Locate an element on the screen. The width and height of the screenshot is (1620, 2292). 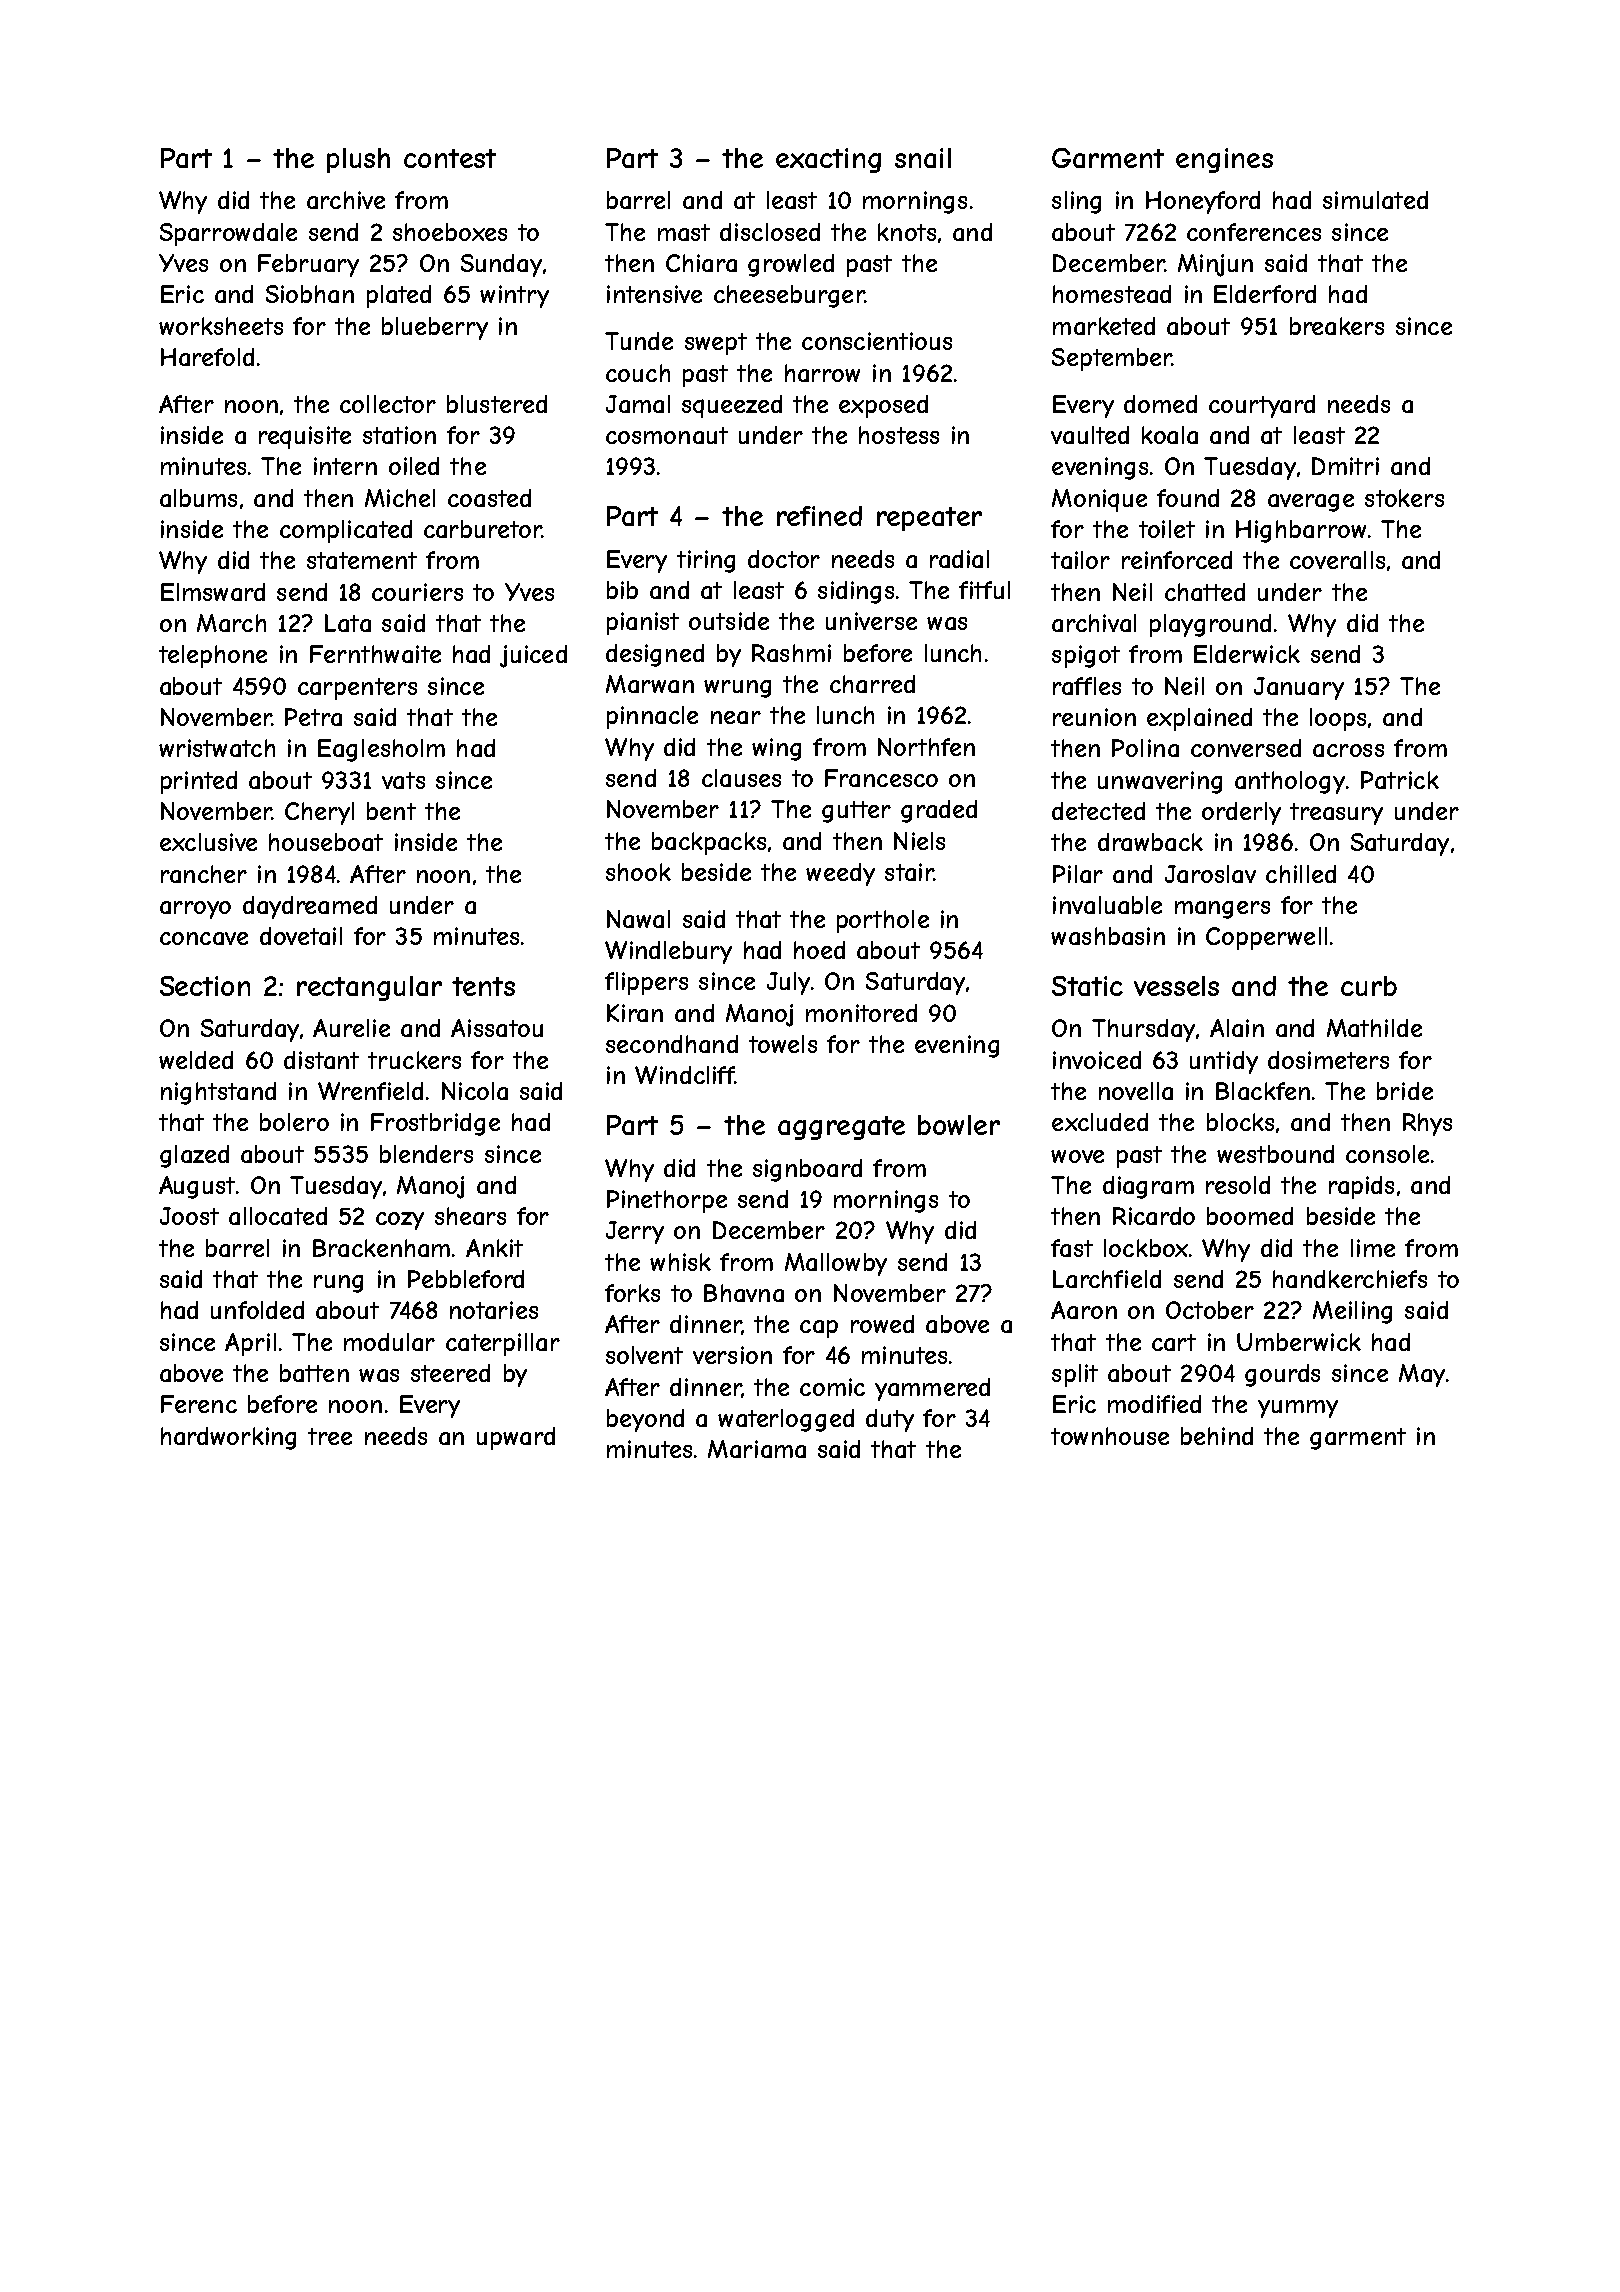
Aissatou is located at coordinates (497, 1028).
